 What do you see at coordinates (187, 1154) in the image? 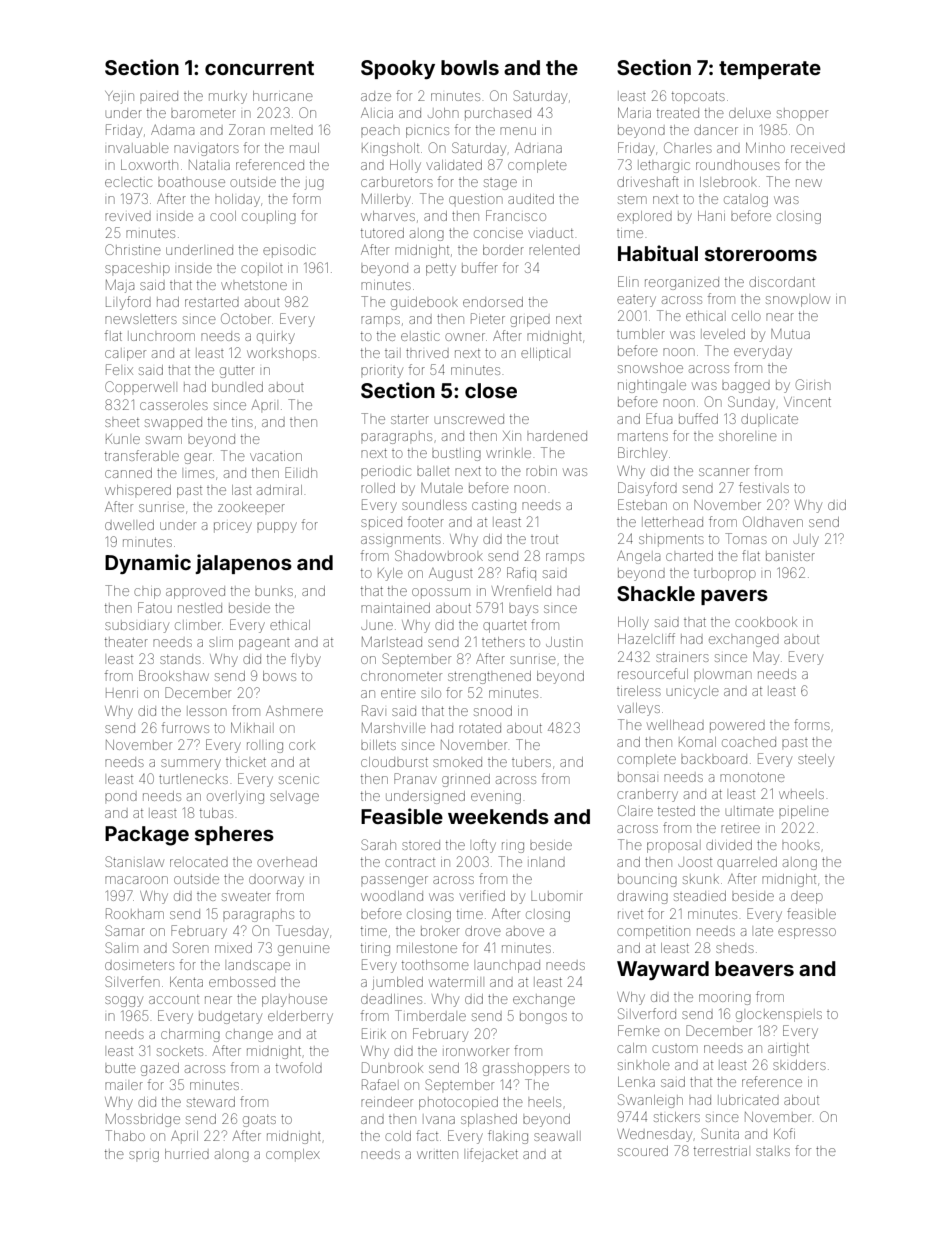
I see `hurried` at bounding box center [187, 1154].
